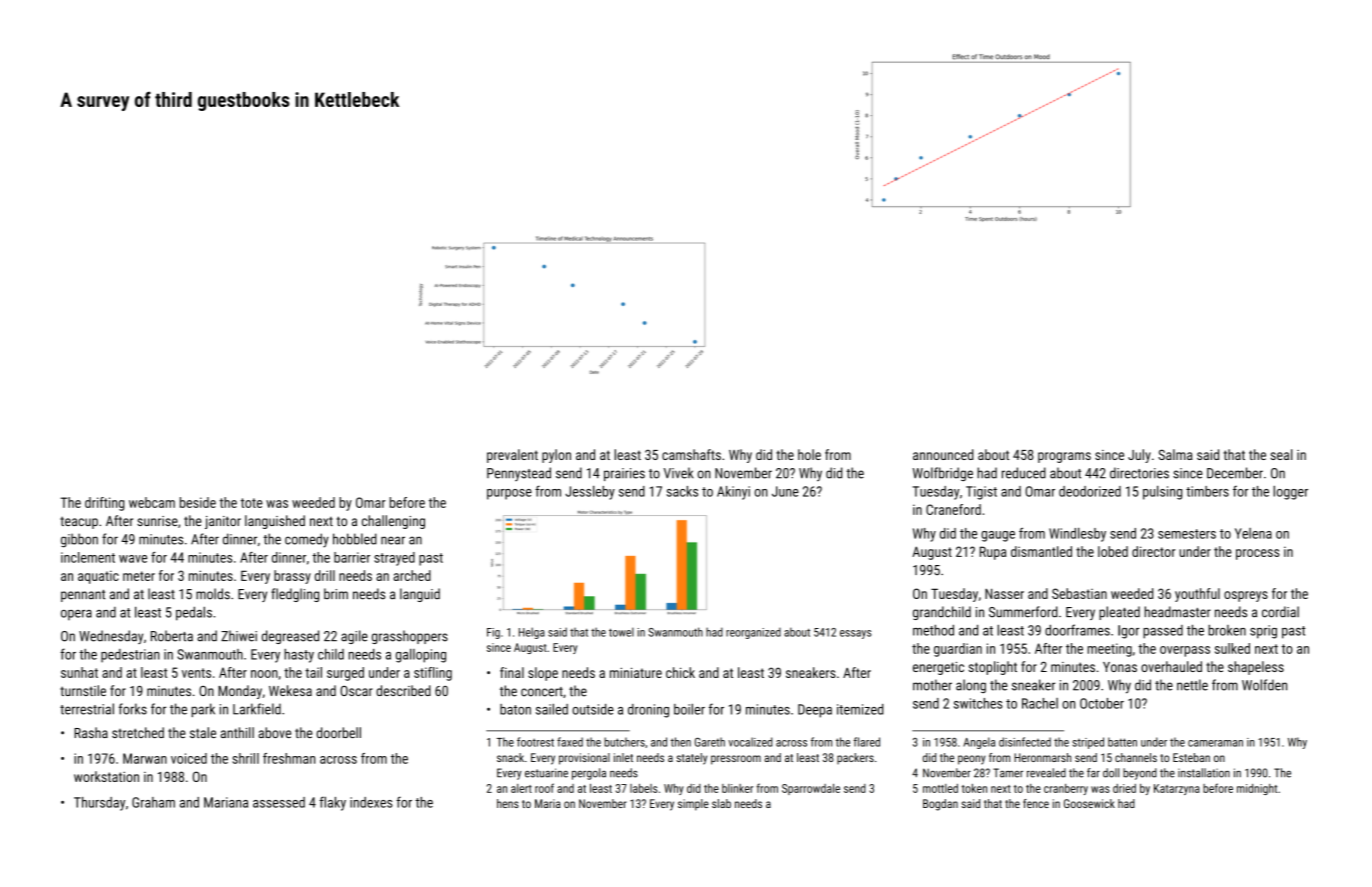 Image resolution: width=1372 pixels, height=887 pixels. I want to click on headmaster, so click(1178, 612).
